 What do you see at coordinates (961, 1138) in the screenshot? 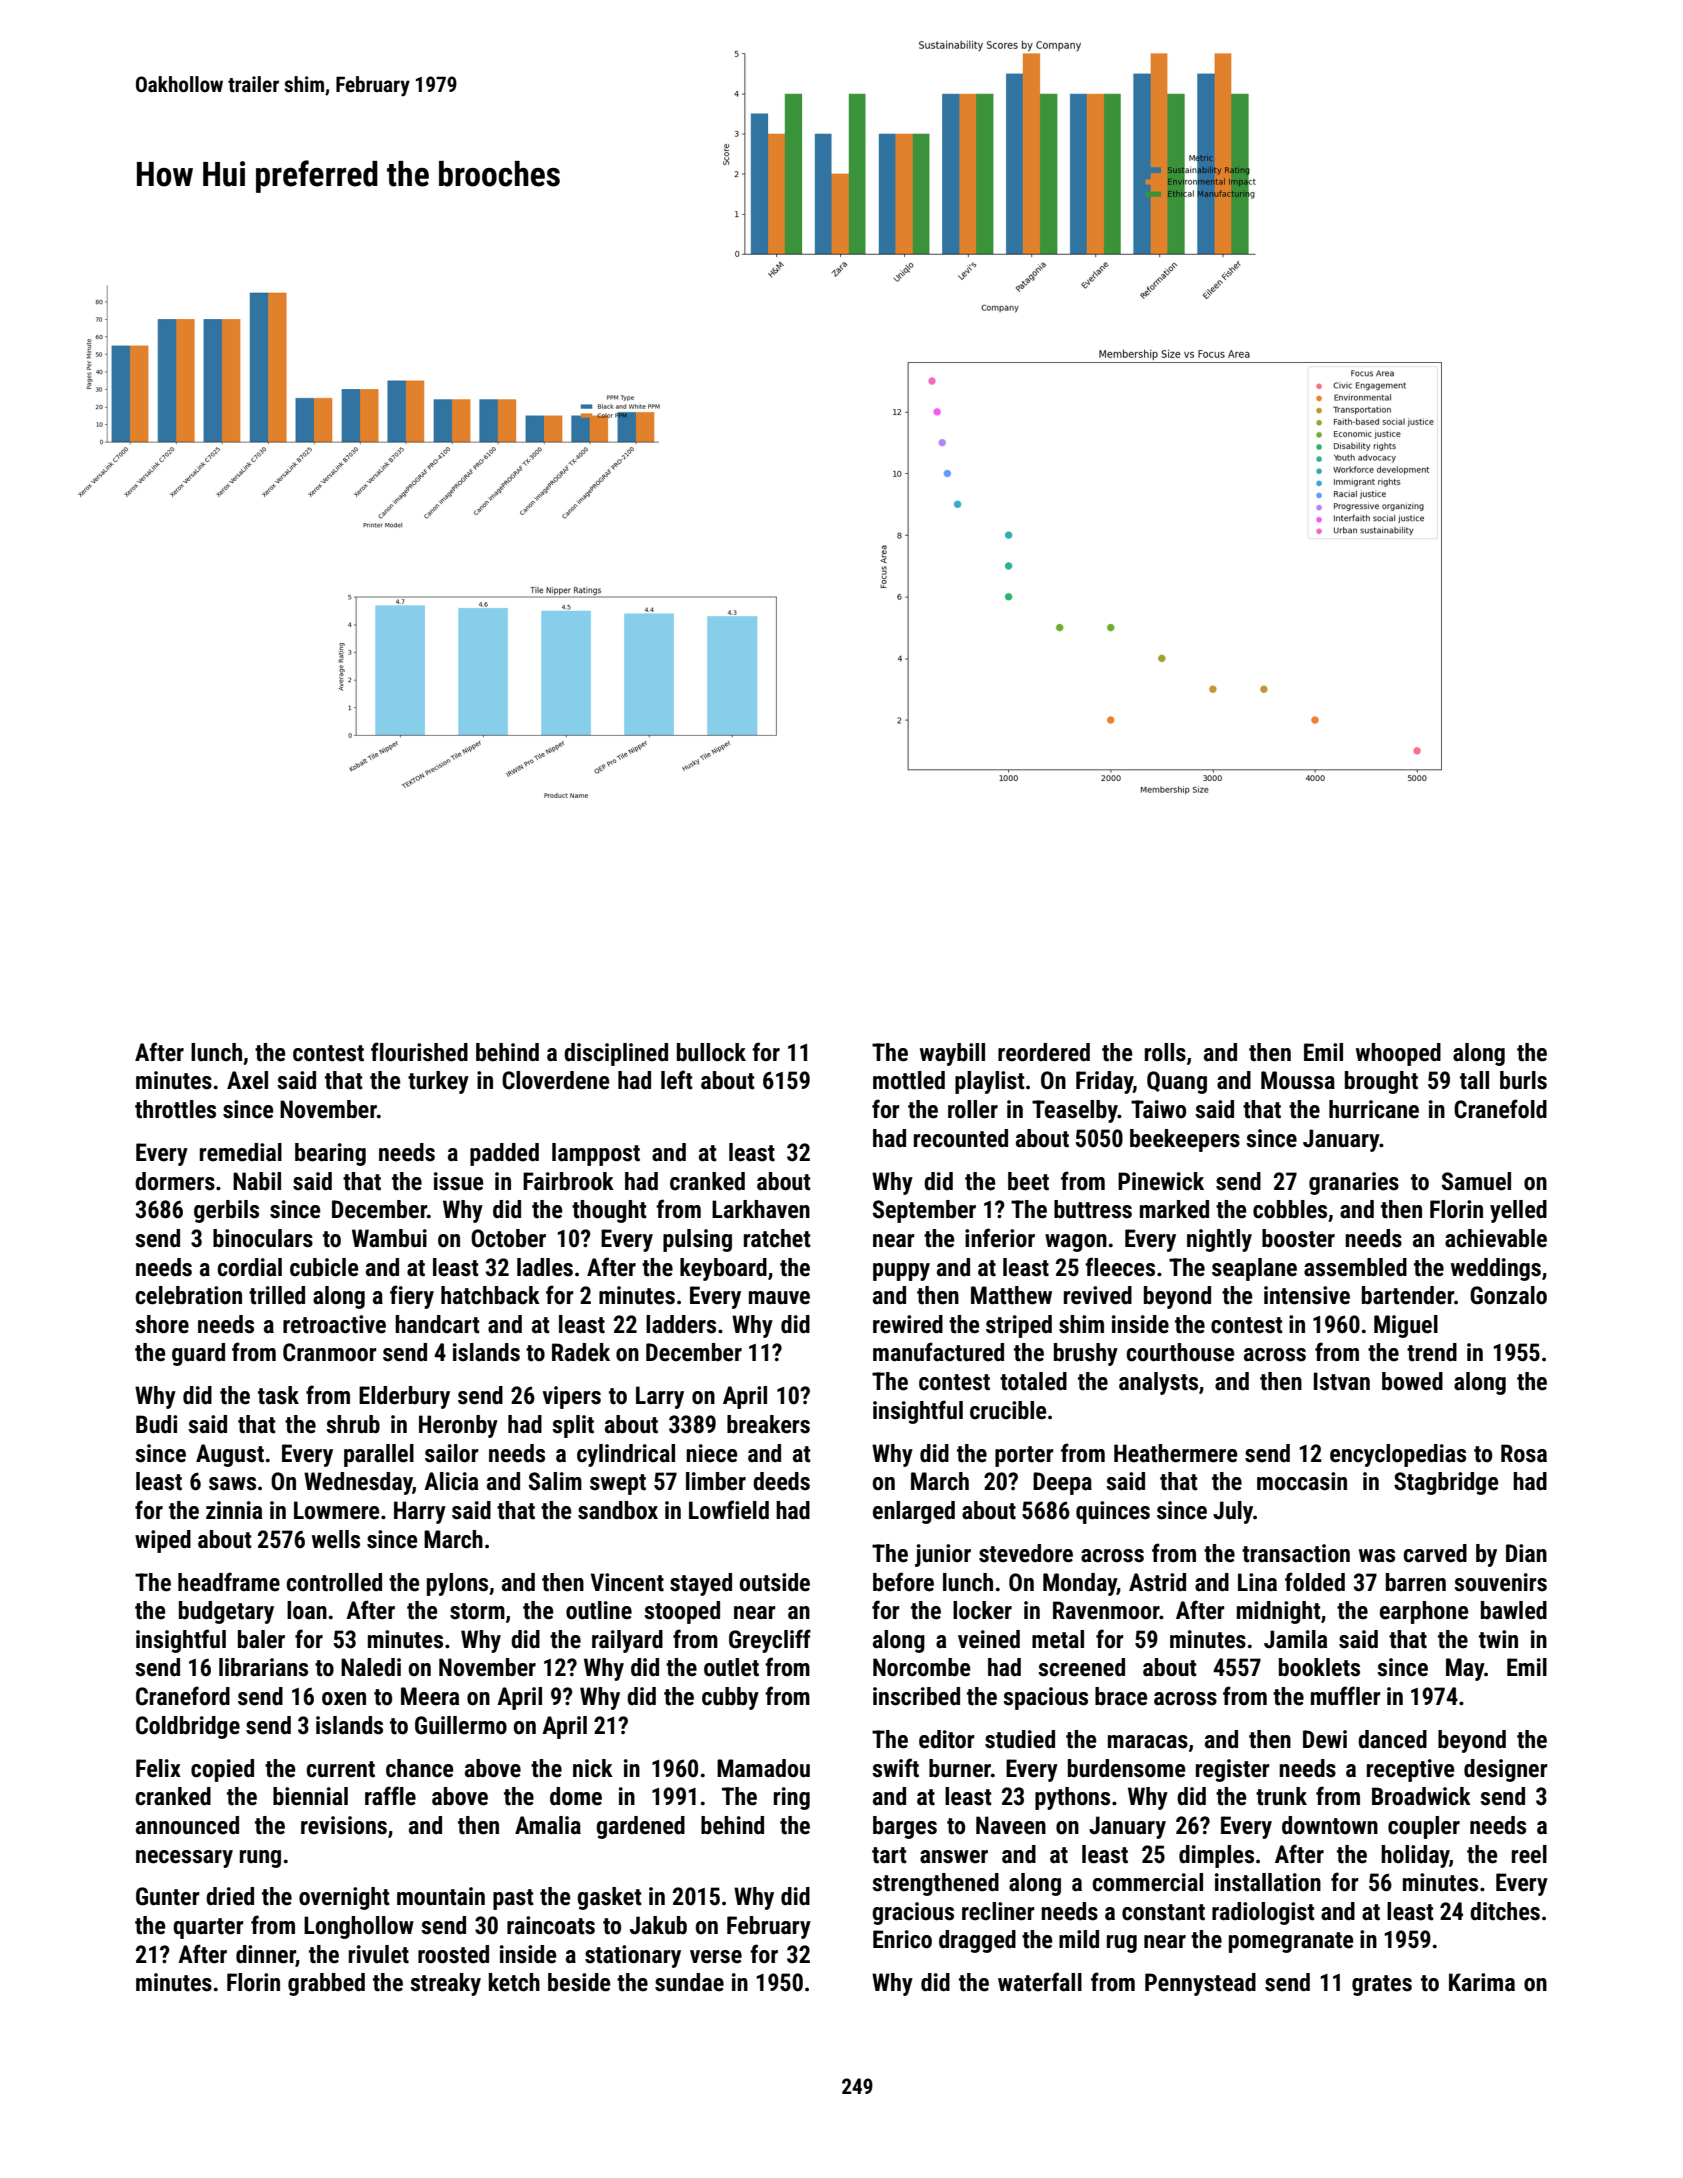
I see `recounted` at bounding box center [961, 1138].
